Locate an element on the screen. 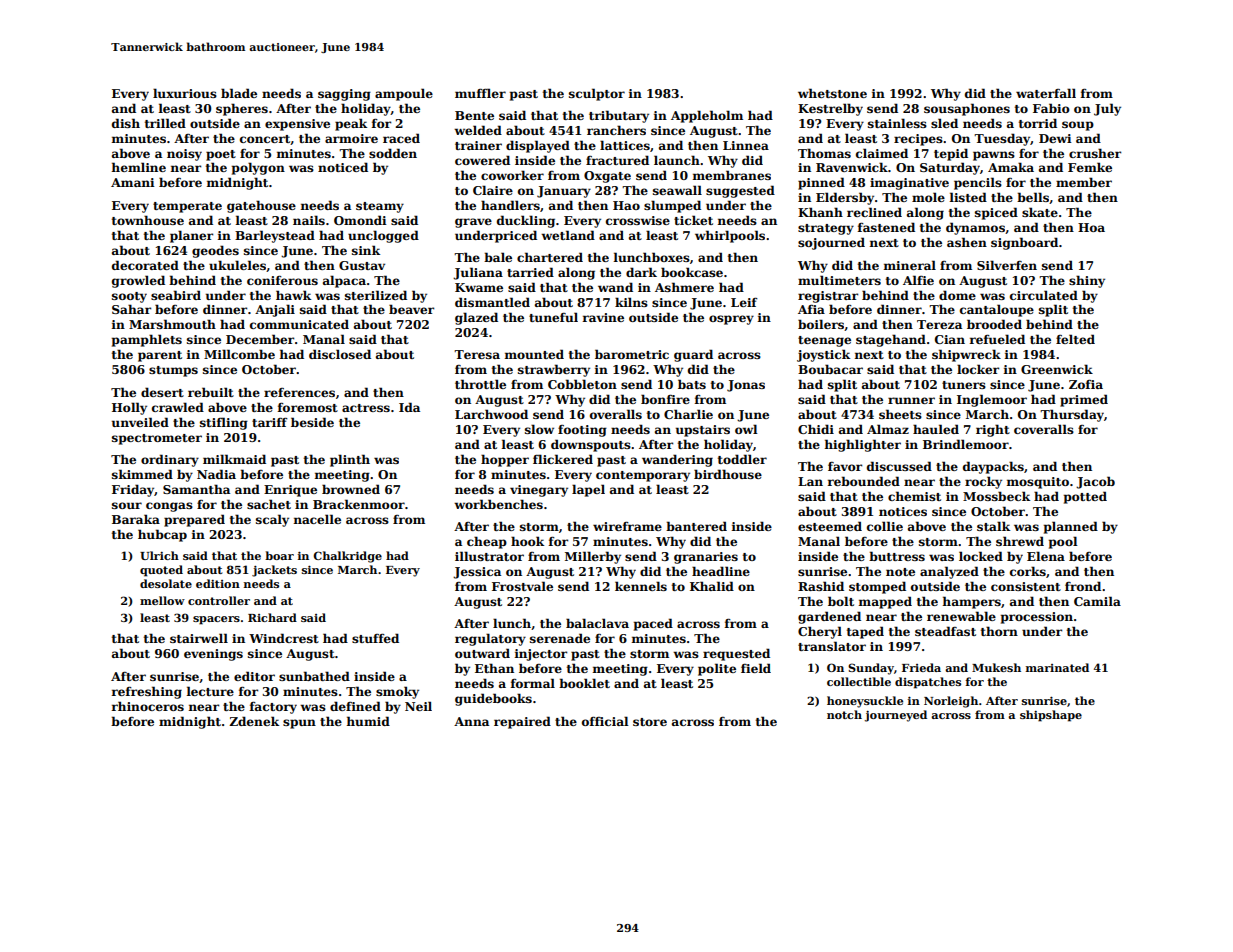  throttle is located at coordinates (480, 384).
